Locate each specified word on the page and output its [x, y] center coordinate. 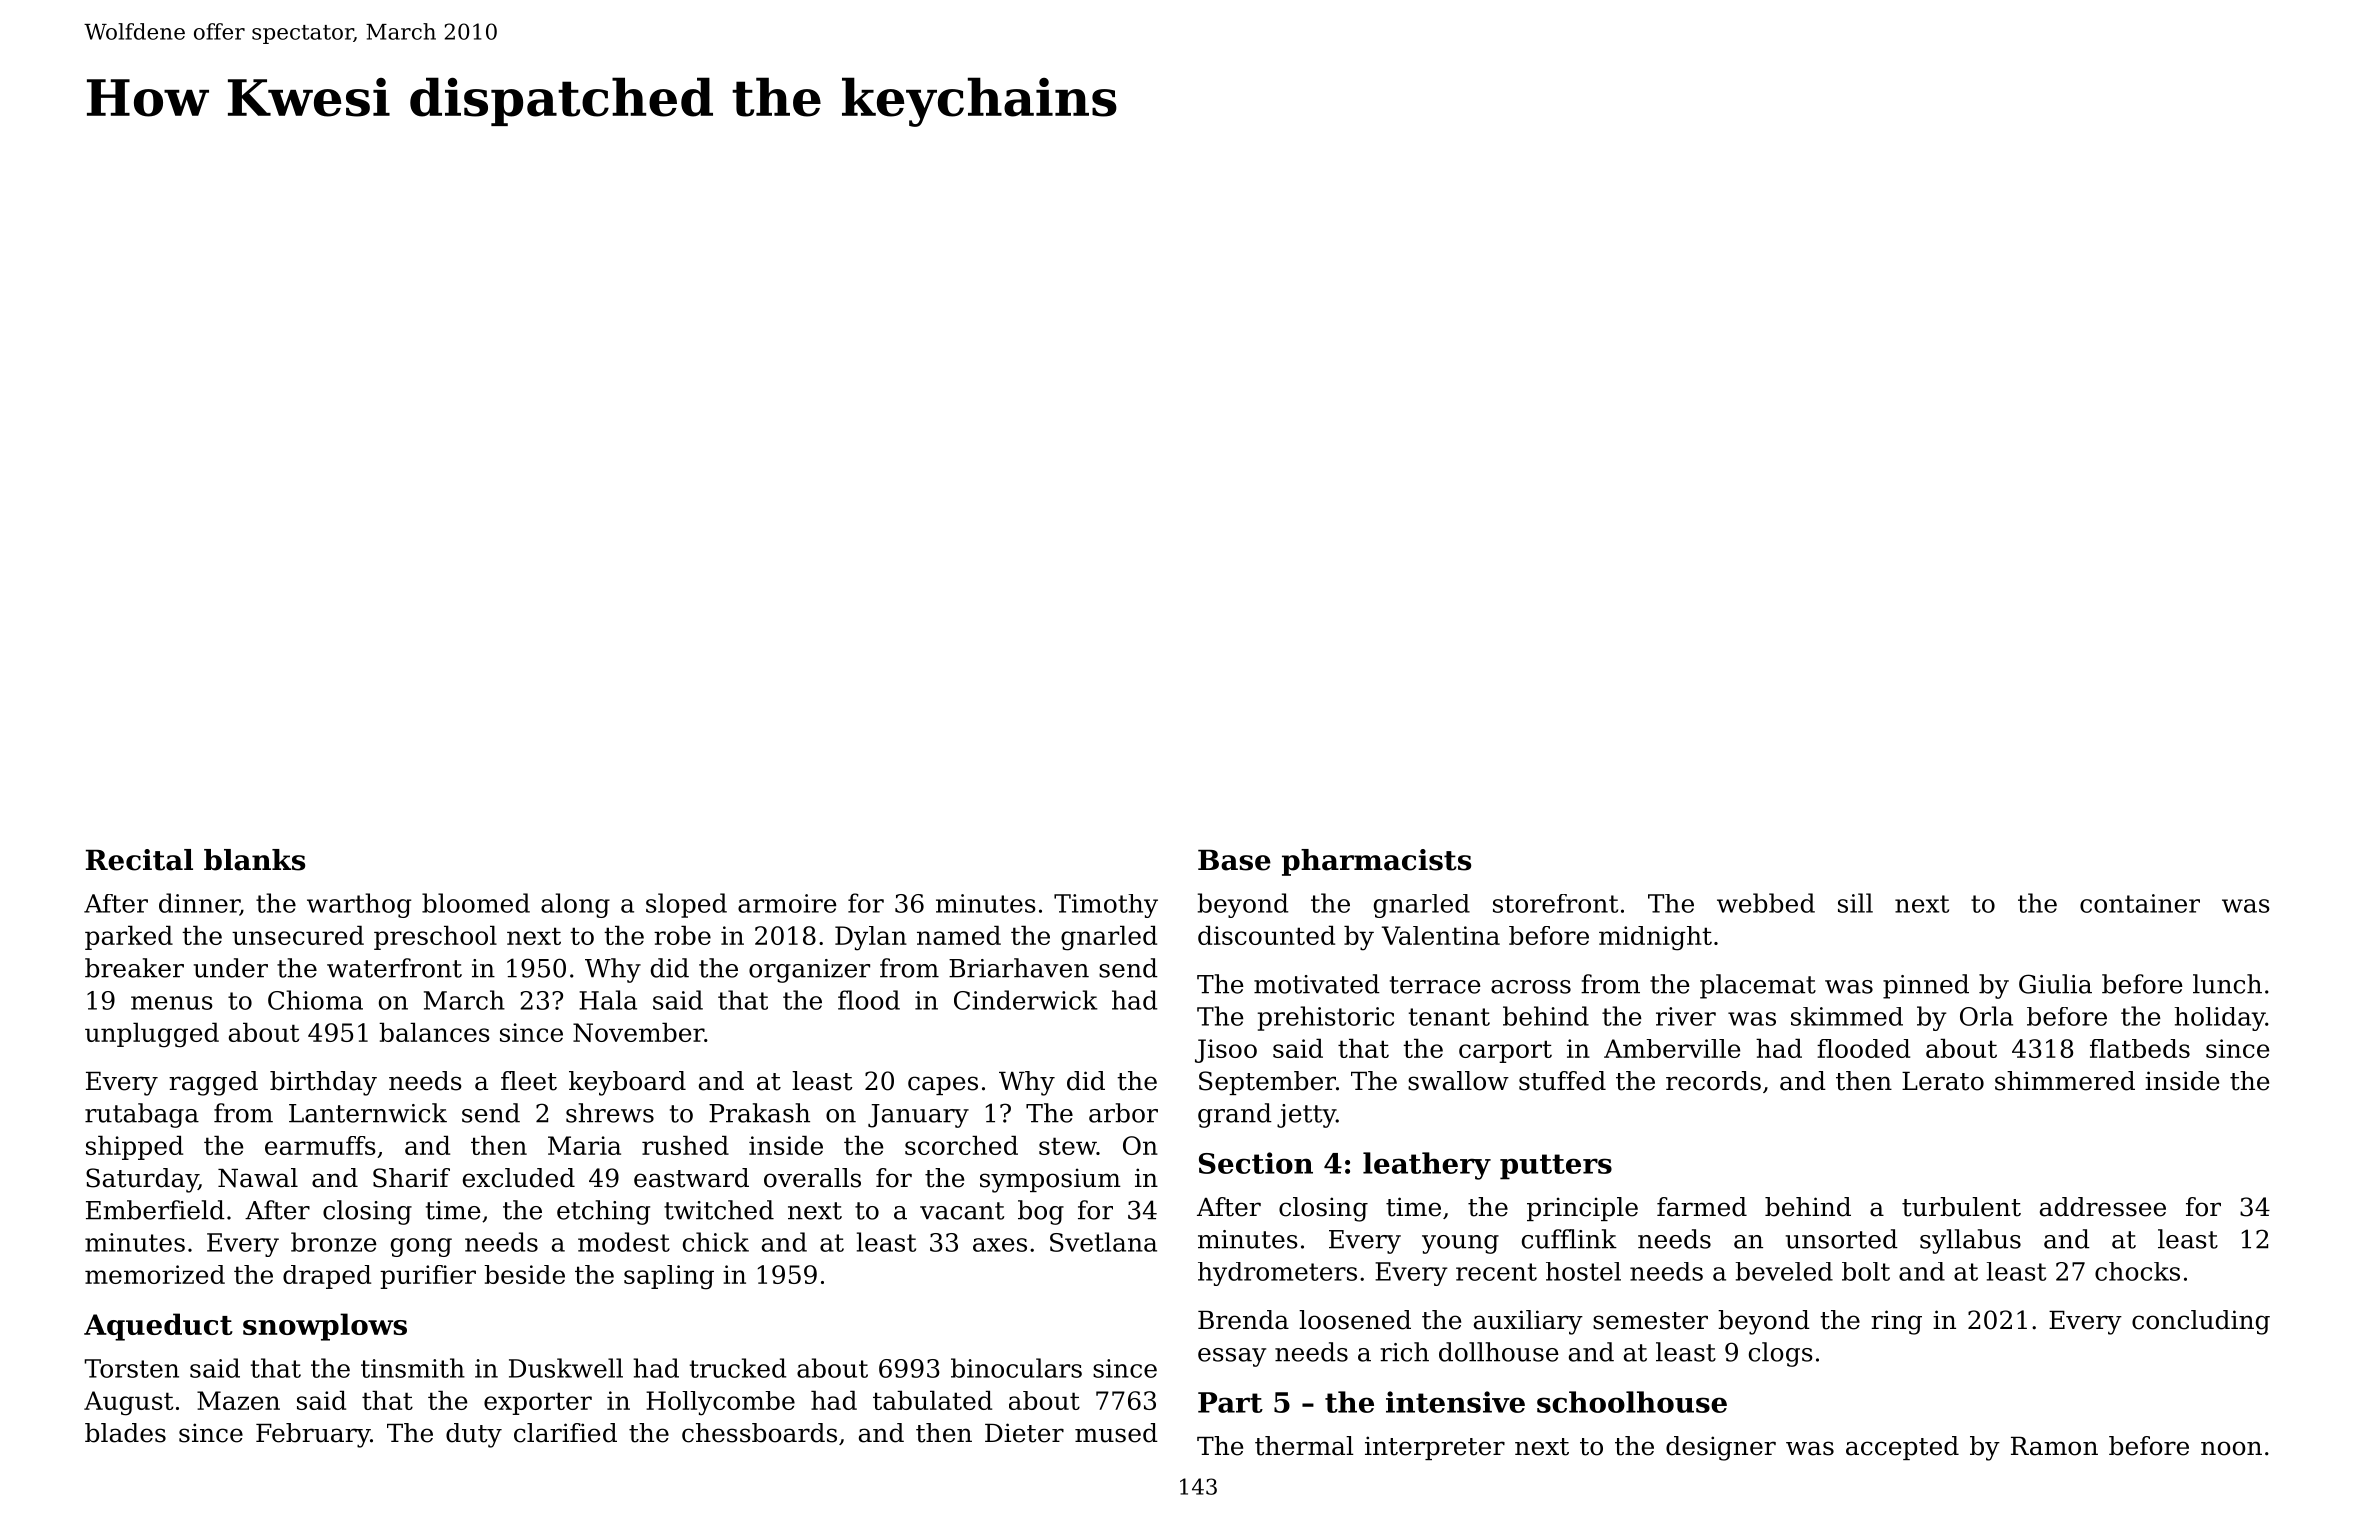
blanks [254, 860]
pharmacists [1376, 862]
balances [434, 1032]
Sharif [411, 1178]
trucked [738, 1368]
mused [1116, 1433]
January [918, 1116]
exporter [538, 1403]
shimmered [2065, 1081]
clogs [1781, 1354]
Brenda [1243, 1320]
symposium [1050, 1180]
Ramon [2054, 1446]
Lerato [1943, 1081]
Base [1234, 860]
